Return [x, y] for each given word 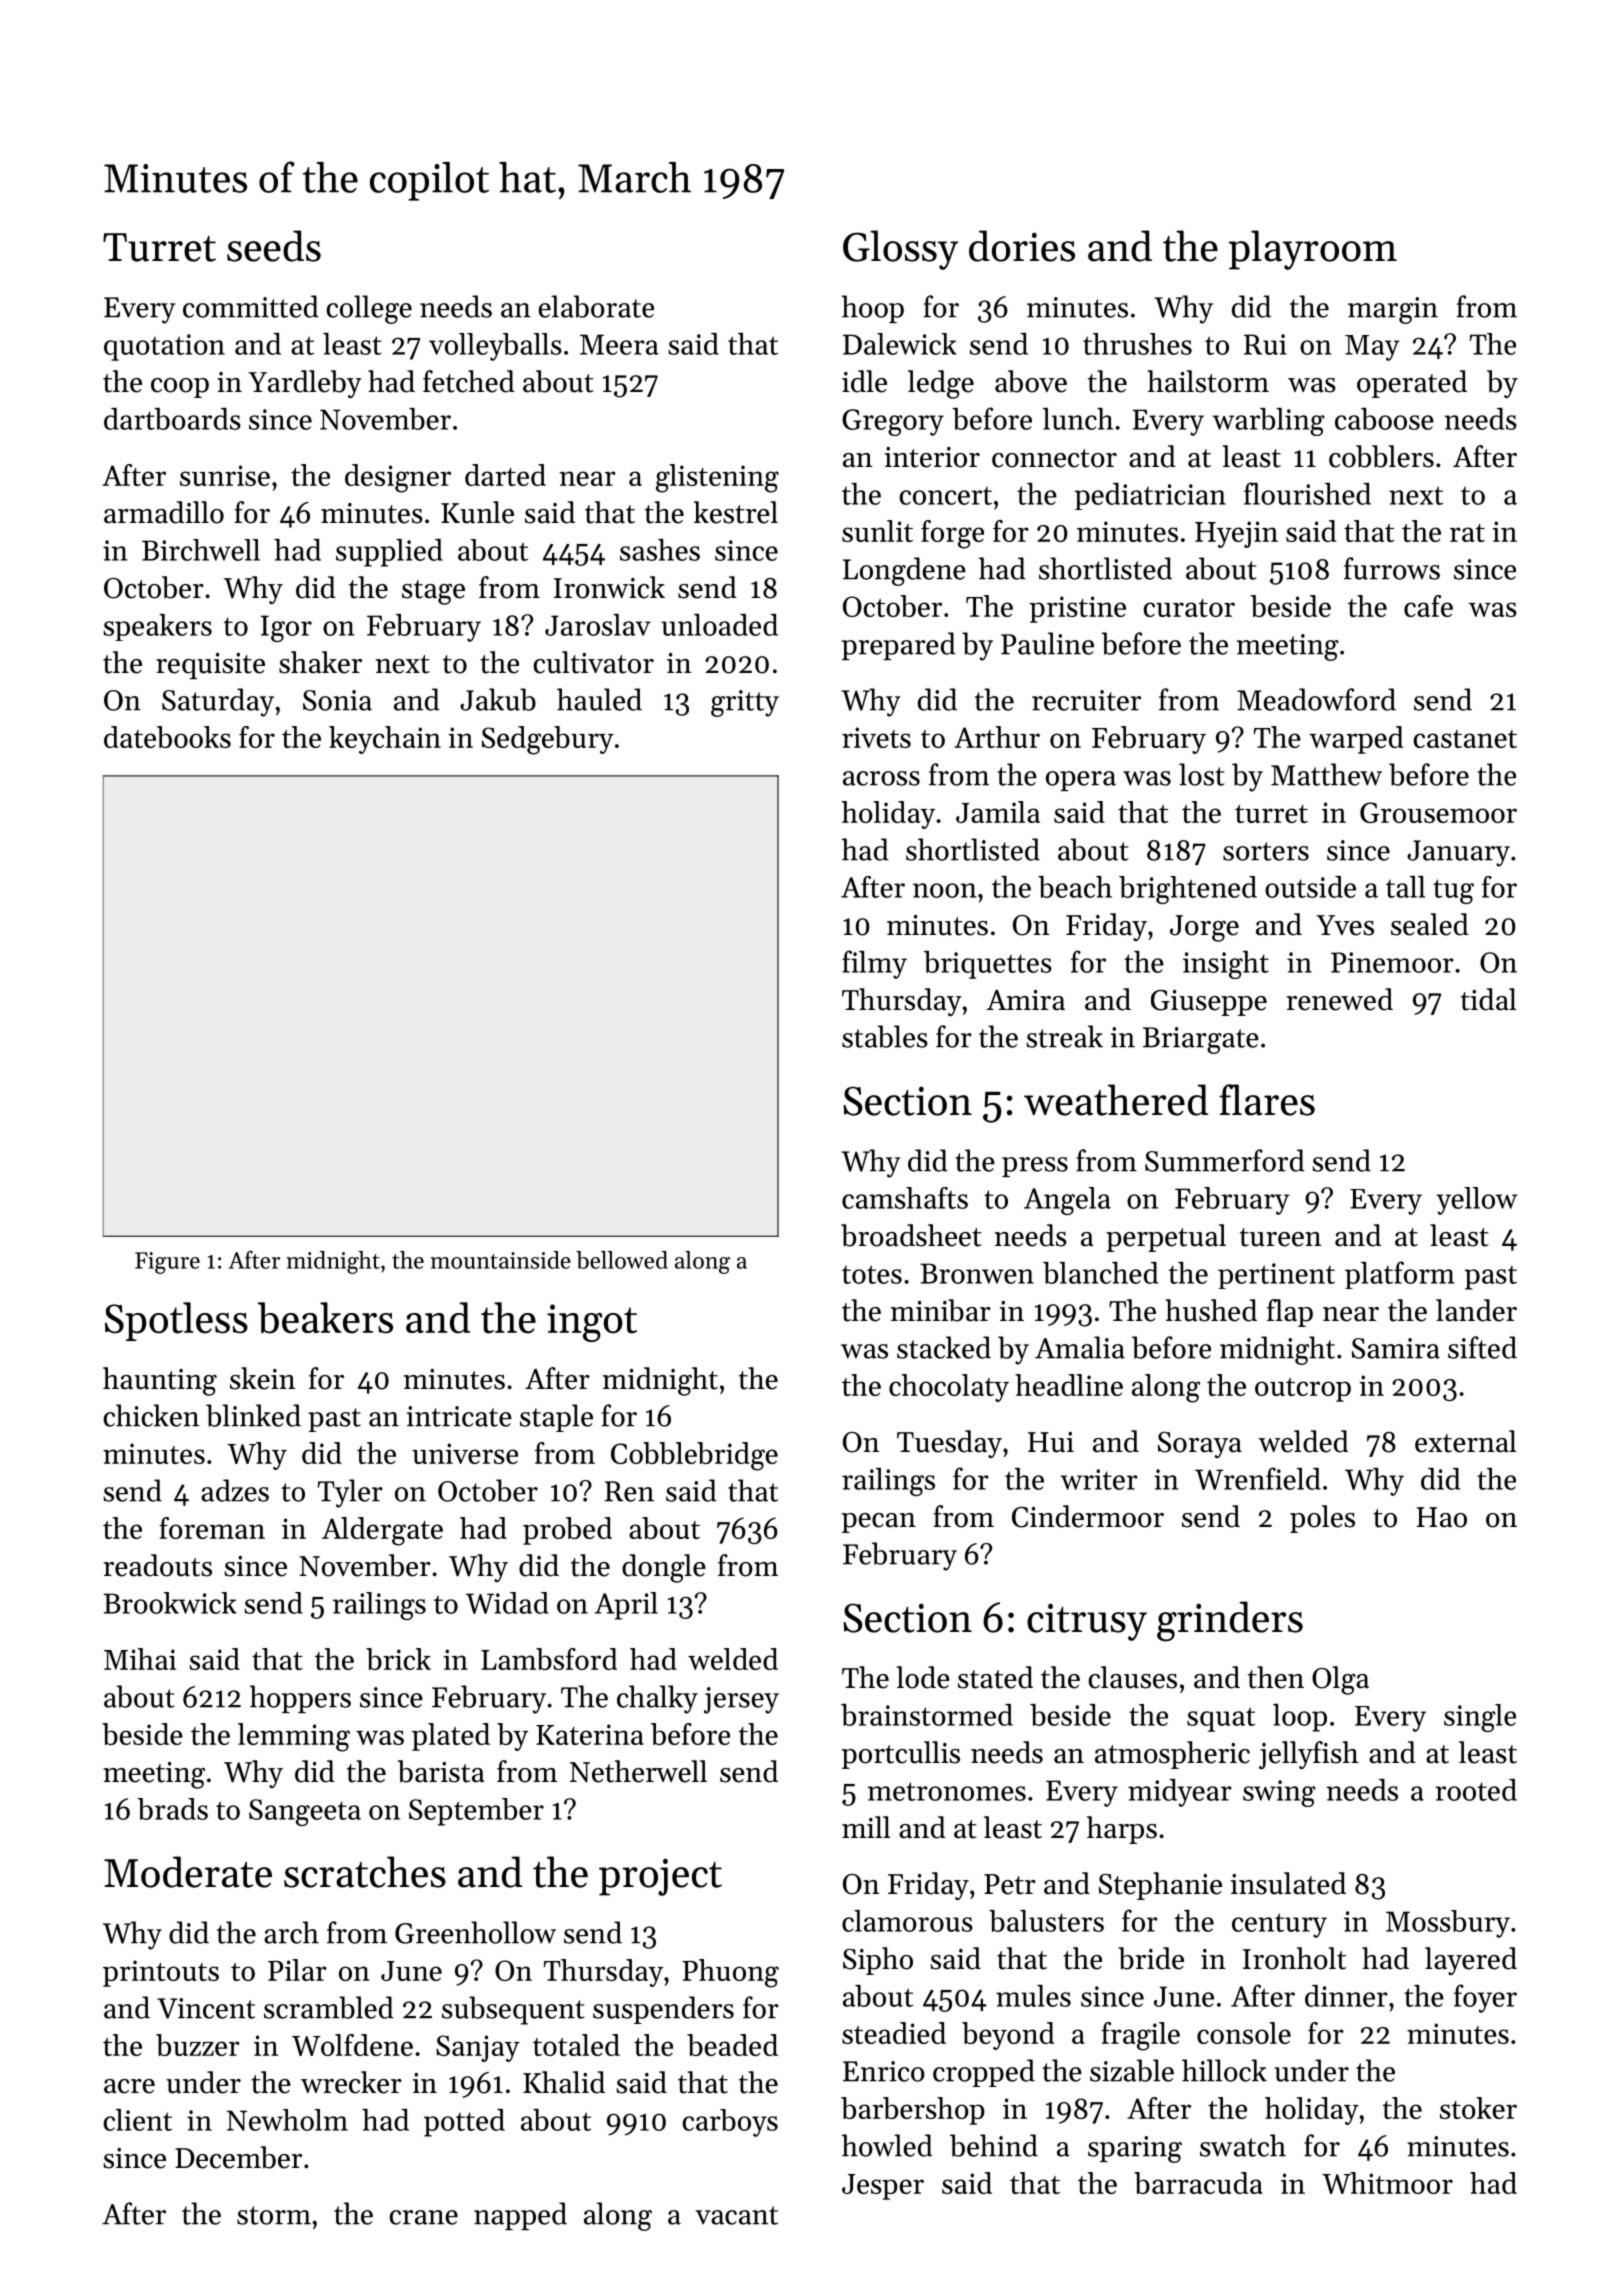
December [238, 2157]
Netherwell [638, 1771]
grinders [1230, 1621]
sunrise [225, 475]
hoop [873, 309]
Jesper [883, 2187]
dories [1022, 246]
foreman [212, 1528]
